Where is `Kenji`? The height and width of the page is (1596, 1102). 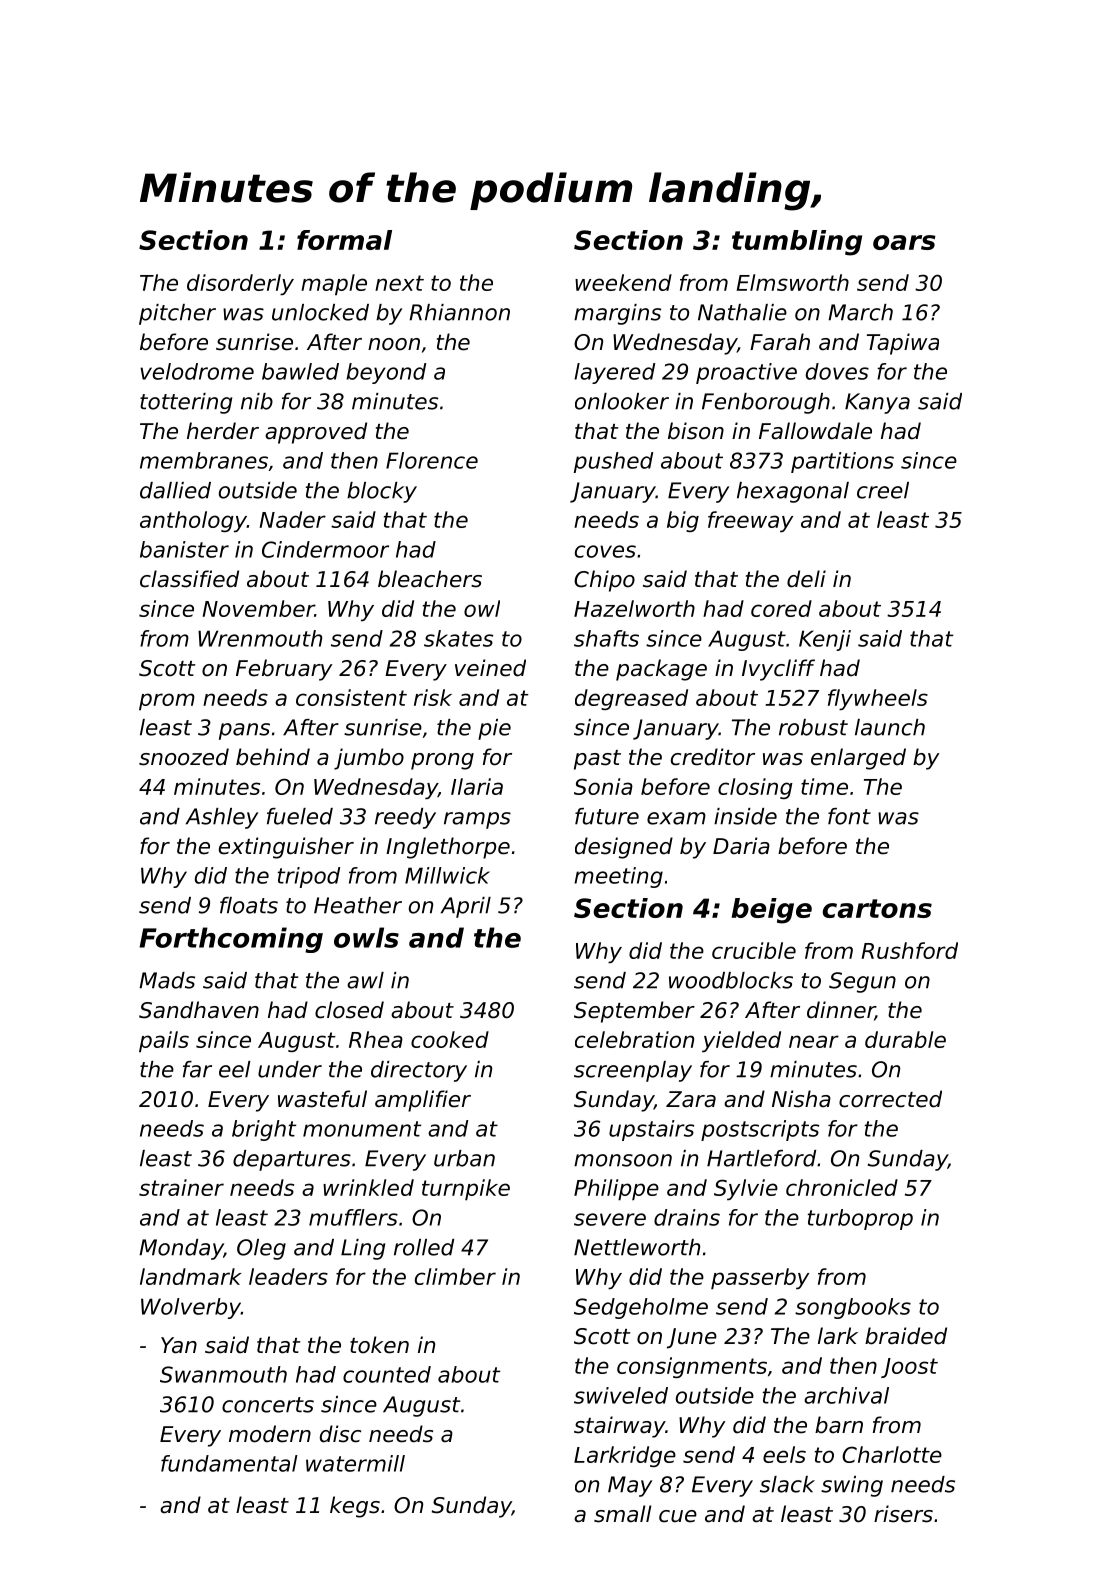 Kenji is located at coordinates (825, 640).
